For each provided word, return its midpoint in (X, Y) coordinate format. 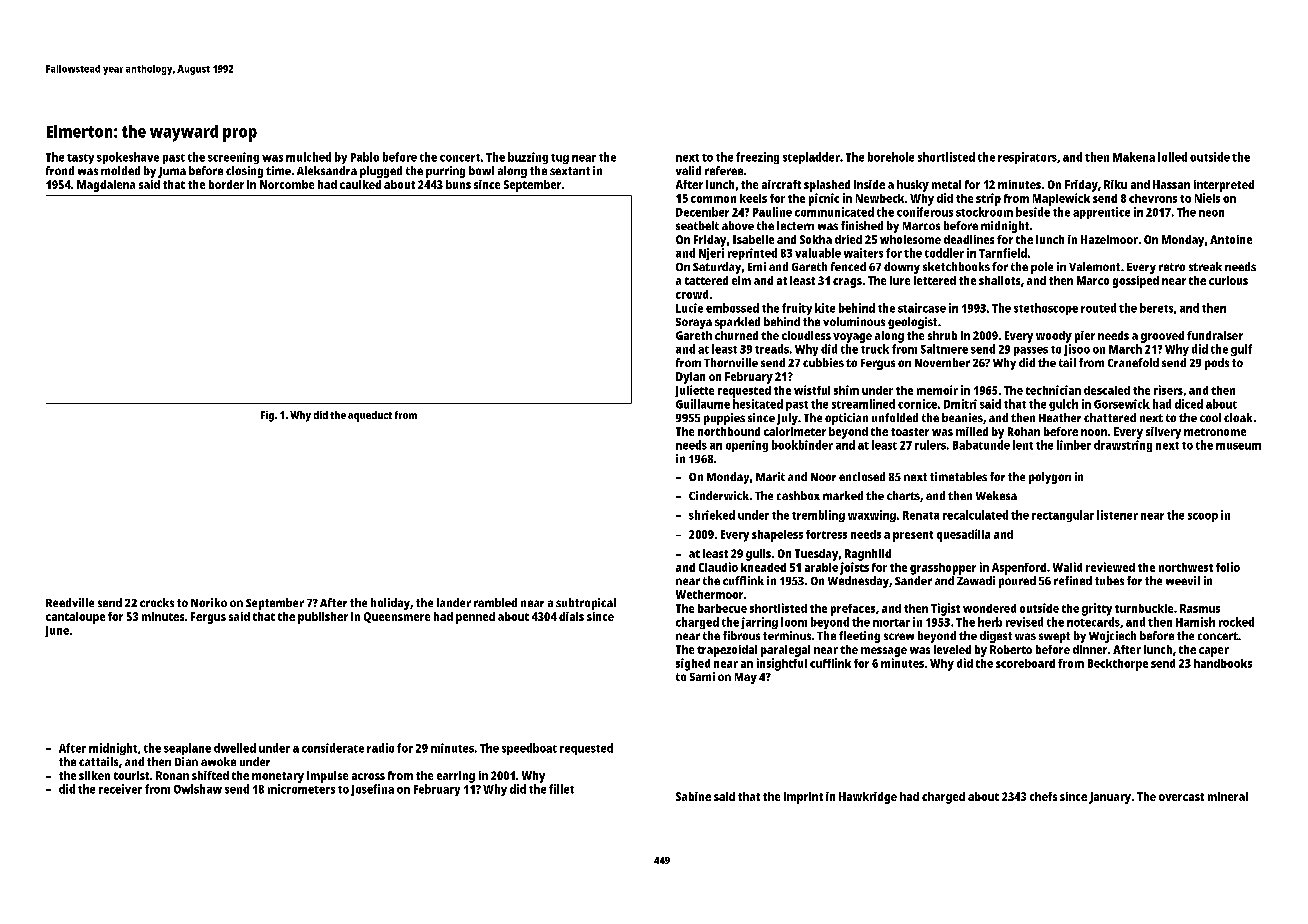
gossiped (1136, 282)
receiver (120, 789)
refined (1073, 580)
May (746, 678)
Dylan (690, 378)
